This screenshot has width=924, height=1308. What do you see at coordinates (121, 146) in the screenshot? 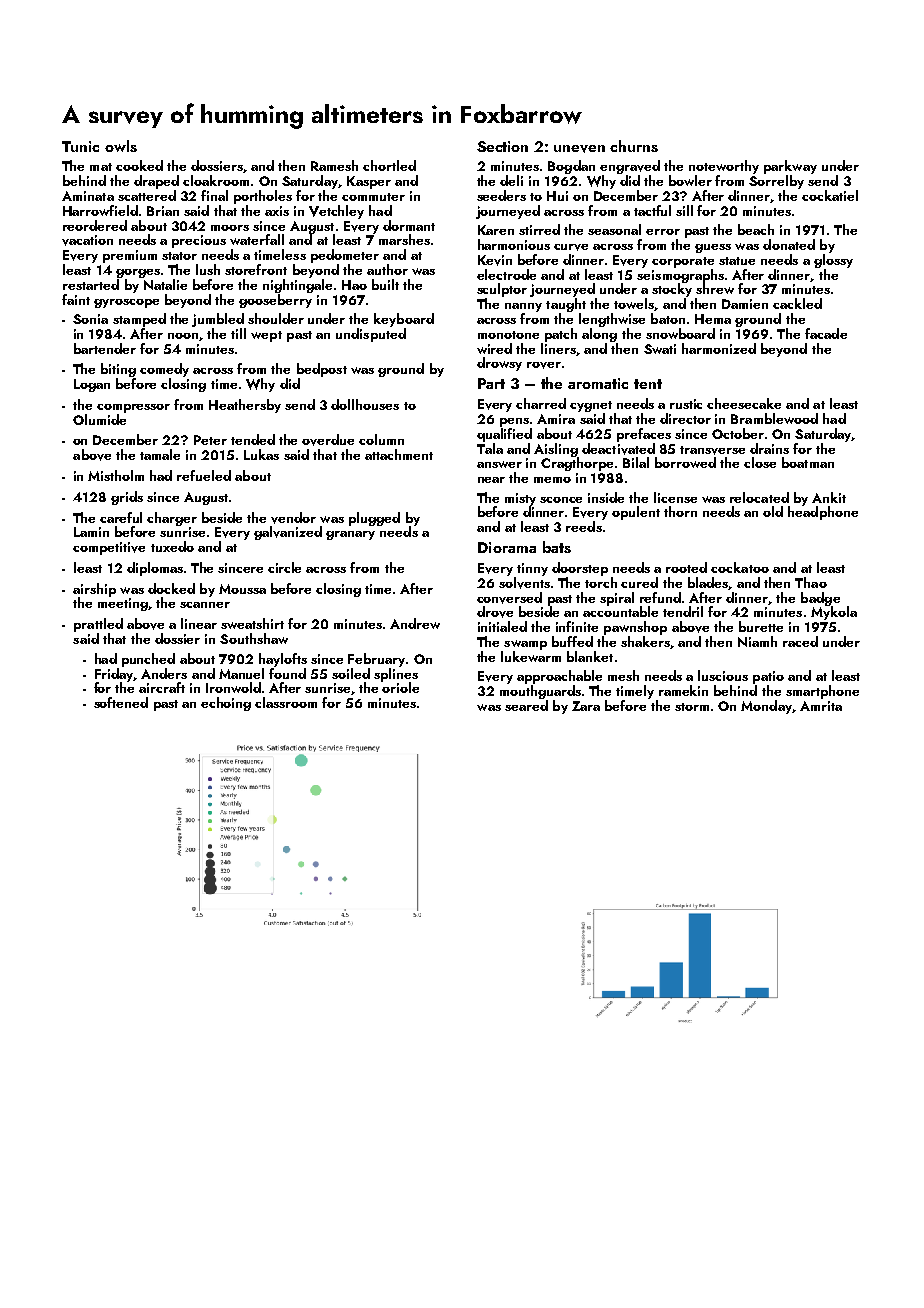
I see `owls` at bounding box center [121, 146].
